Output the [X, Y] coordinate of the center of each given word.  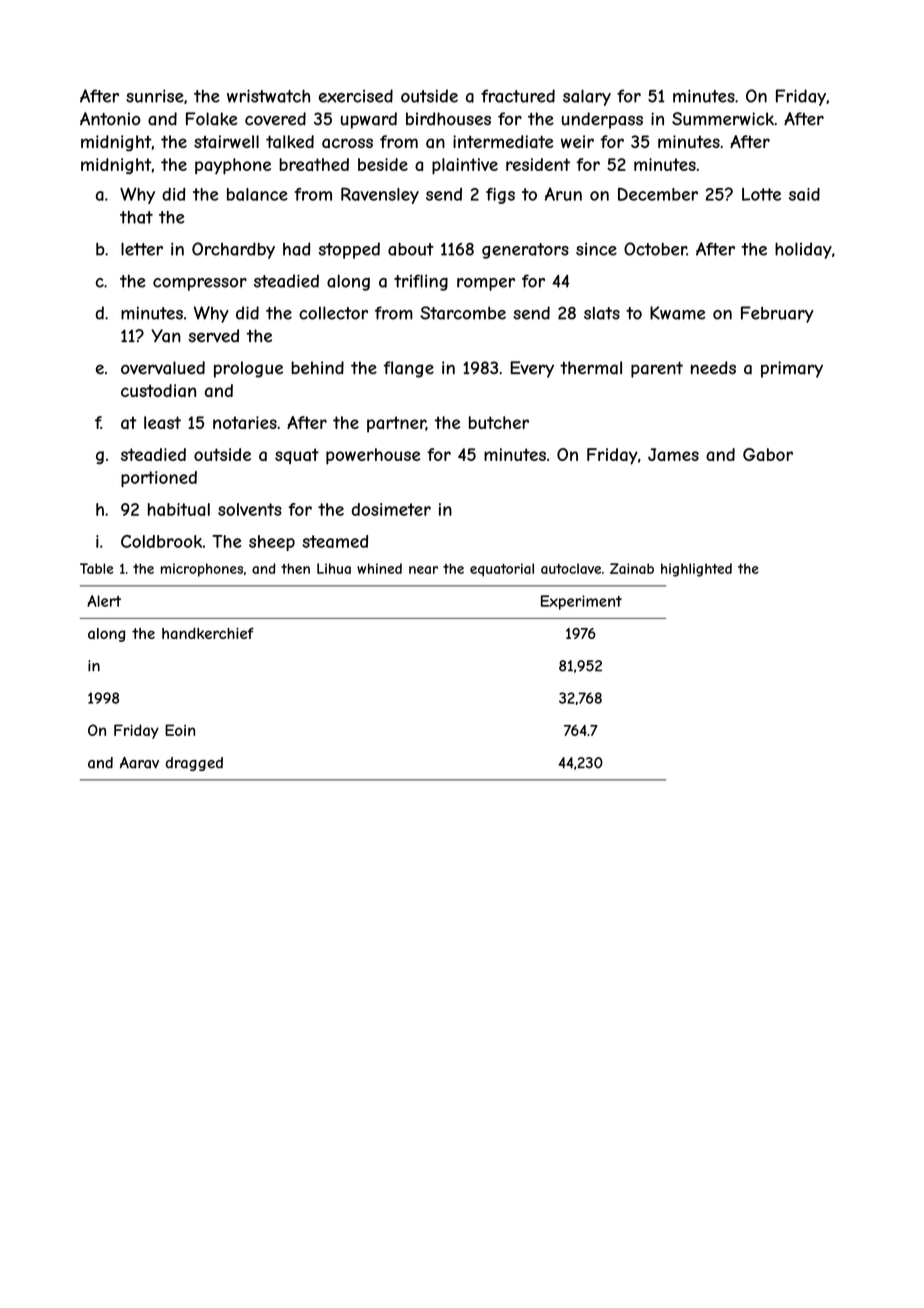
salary [587, 97]
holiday [803, 250]
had [296, 249]
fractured [518, 96]
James [673, 454]
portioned [159, 479]
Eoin [180, 730]
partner [396, 424]
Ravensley [380, 195]
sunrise [155, 96]
